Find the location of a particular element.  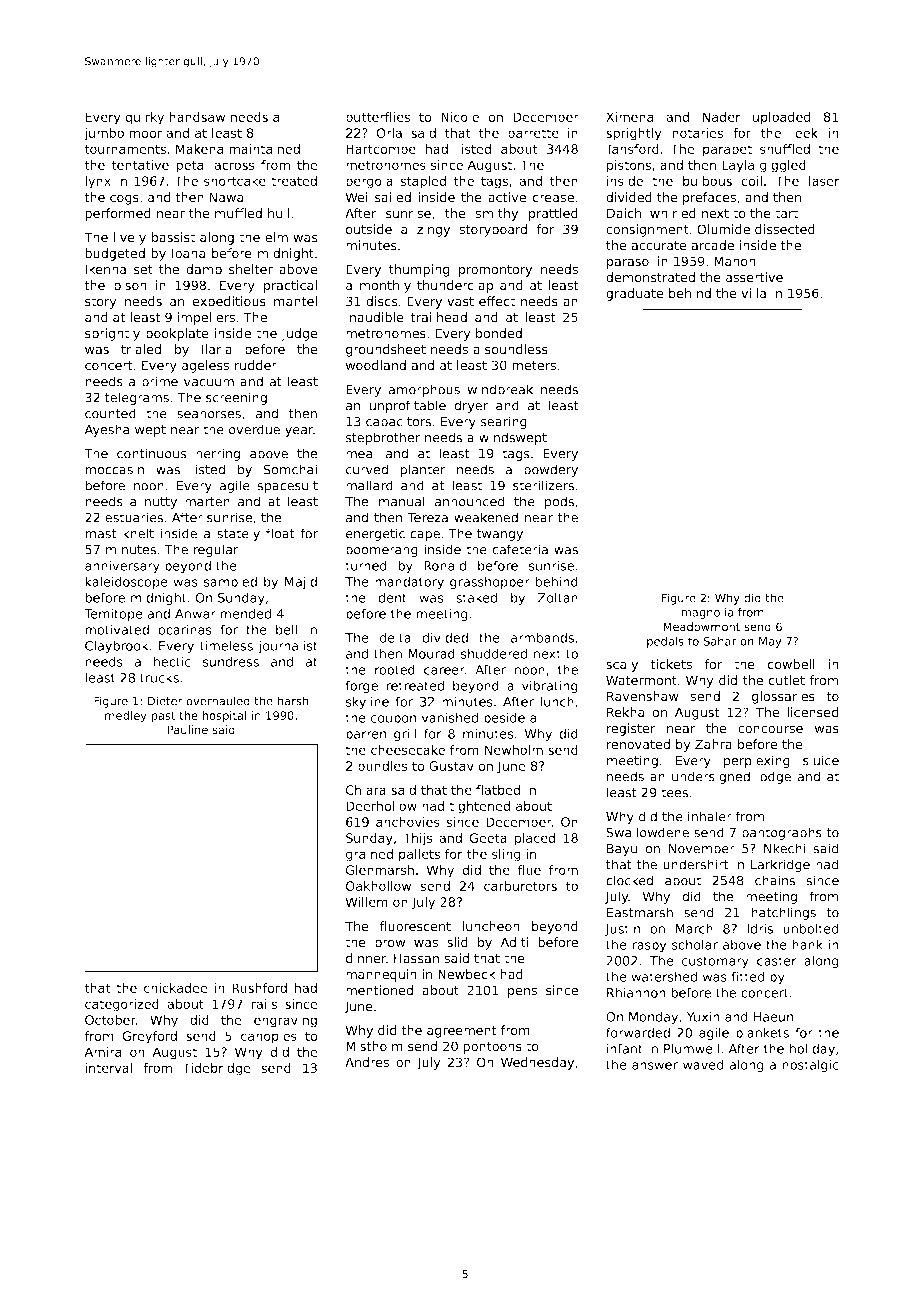

mentioned is located at coordinates (379, 990).
